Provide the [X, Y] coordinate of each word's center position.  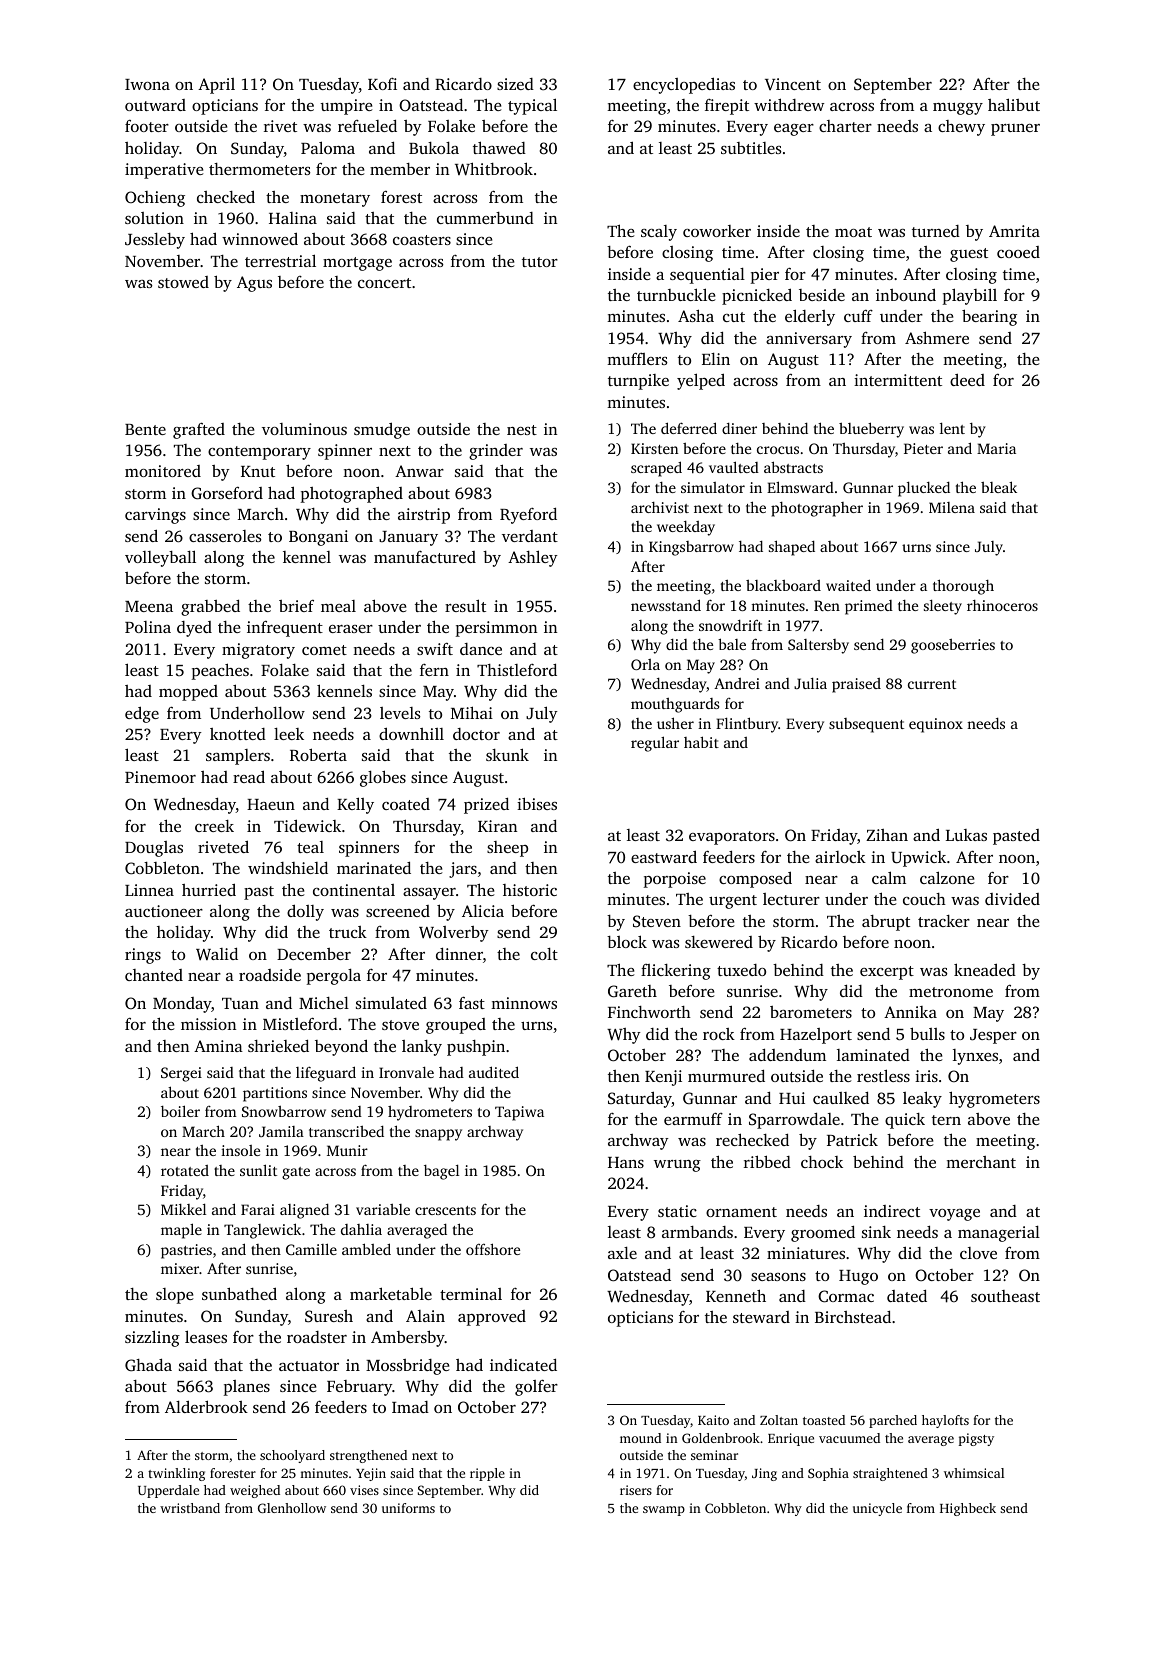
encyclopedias [684, 86]
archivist [660, 507]
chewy [961, 128]
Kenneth [736, 1295]
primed [869, 607]
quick [905, 1121]
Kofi [382, 84]
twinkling [176, 1474]
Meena [149, 606]
